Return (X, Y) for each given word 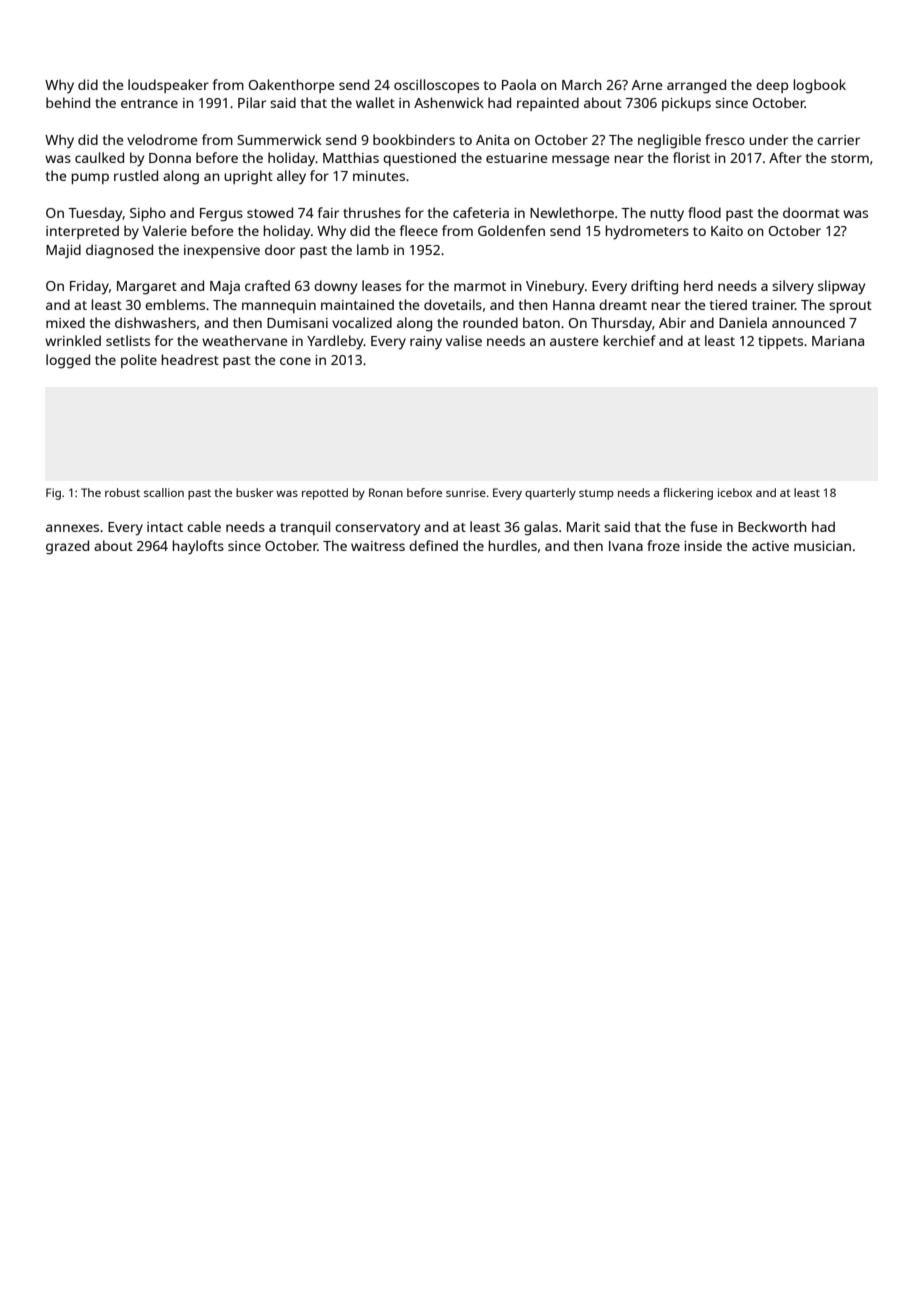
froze (663, 545)
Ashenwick (449, 102)
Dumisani (297, 323)
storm (850, 158)
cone (295, 361)
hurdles (513, 545)
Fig (53, 494)
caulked (99, 157)
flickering (688, 494)
